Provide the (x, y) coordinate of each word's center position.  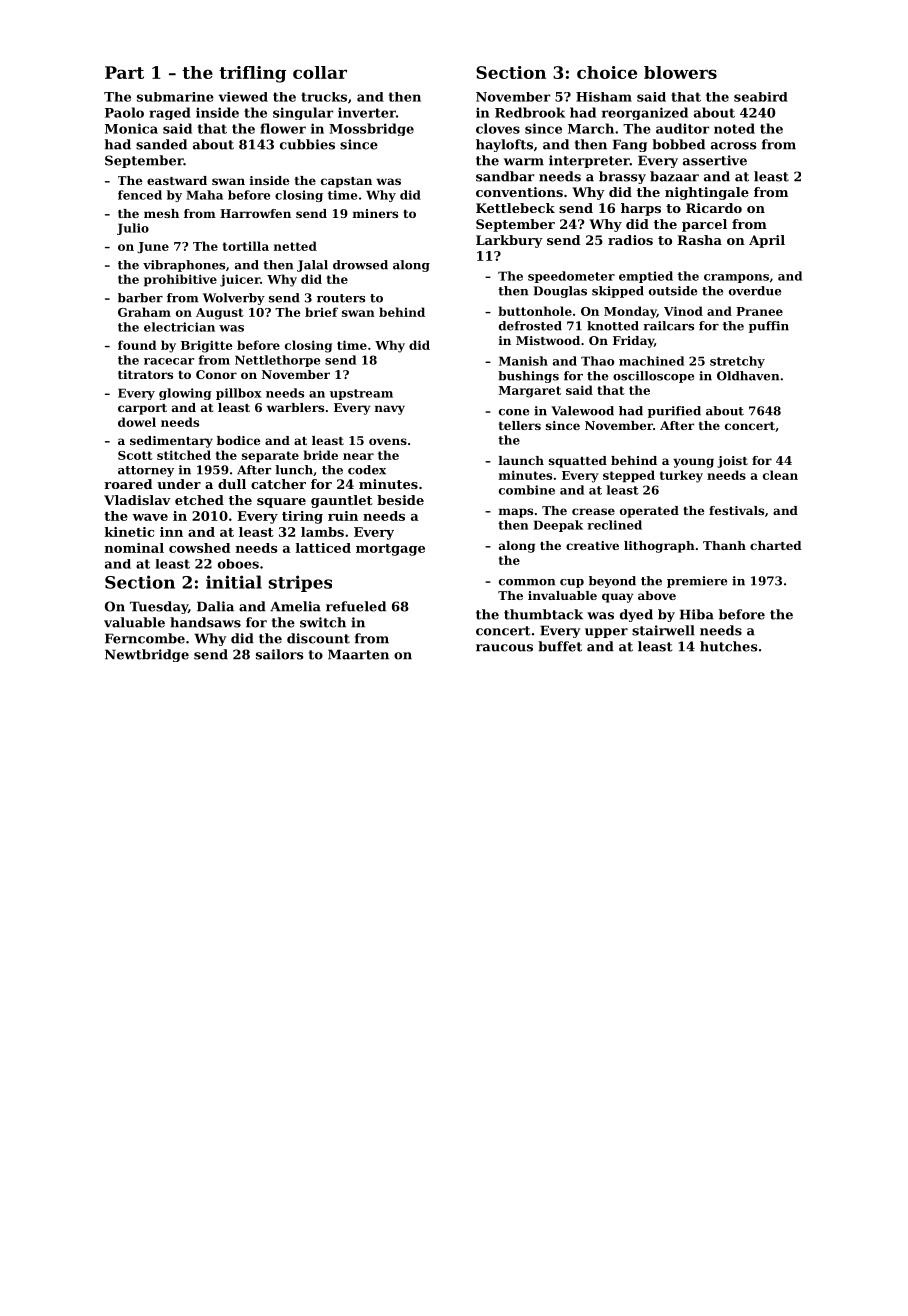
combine (527, 490)
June (153, 247)
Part (124, 72)
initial (234, 582)
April (767, 241)
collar (320, 72)
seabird (761, 97)
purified (674, 412)
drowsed (360, 265)
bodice (238, 440)
